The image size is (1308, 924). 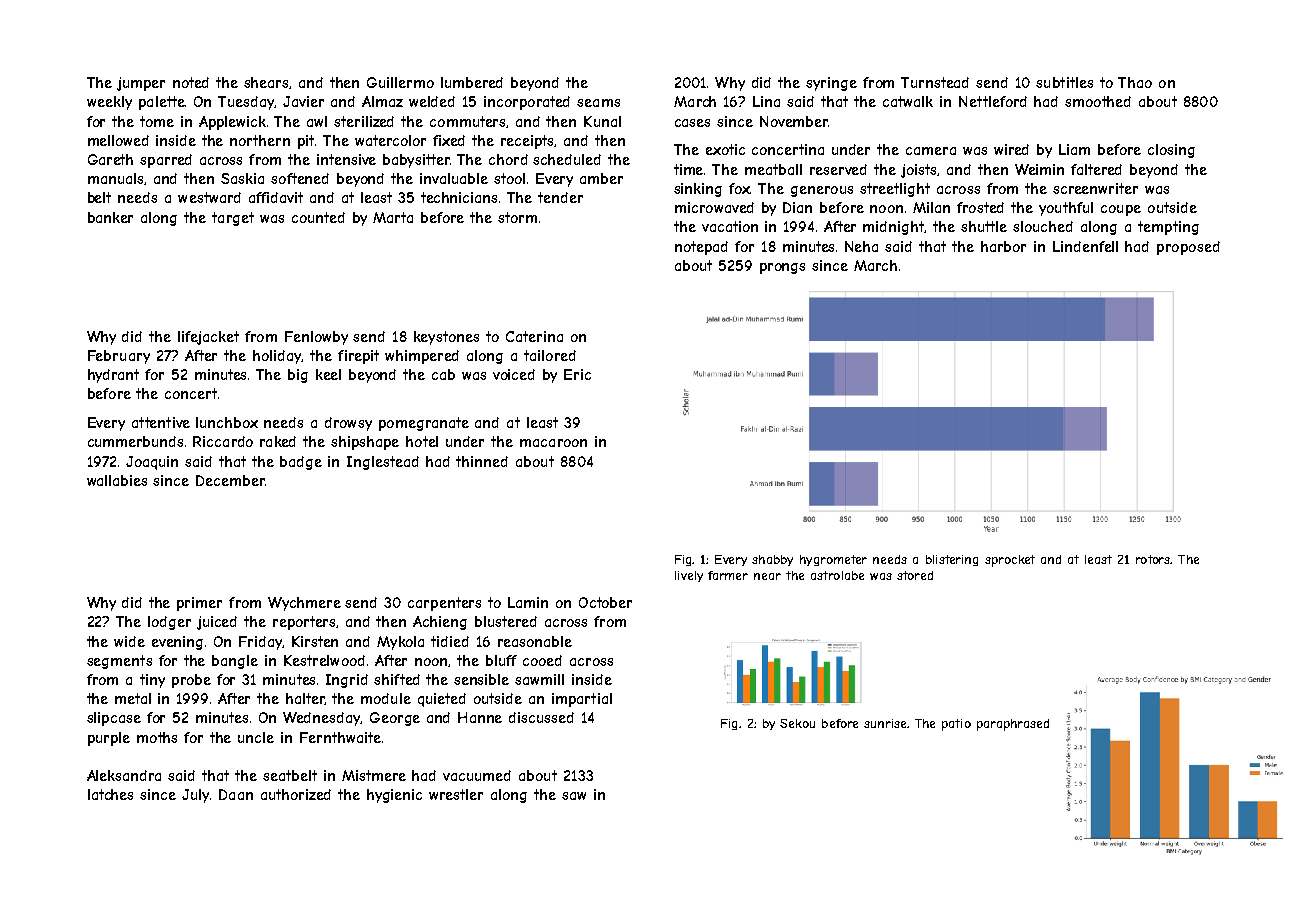 What do you see at coordinates (935, 82) in the screenshot?
I see `Turnstead` at bounding box center [935, 82].
